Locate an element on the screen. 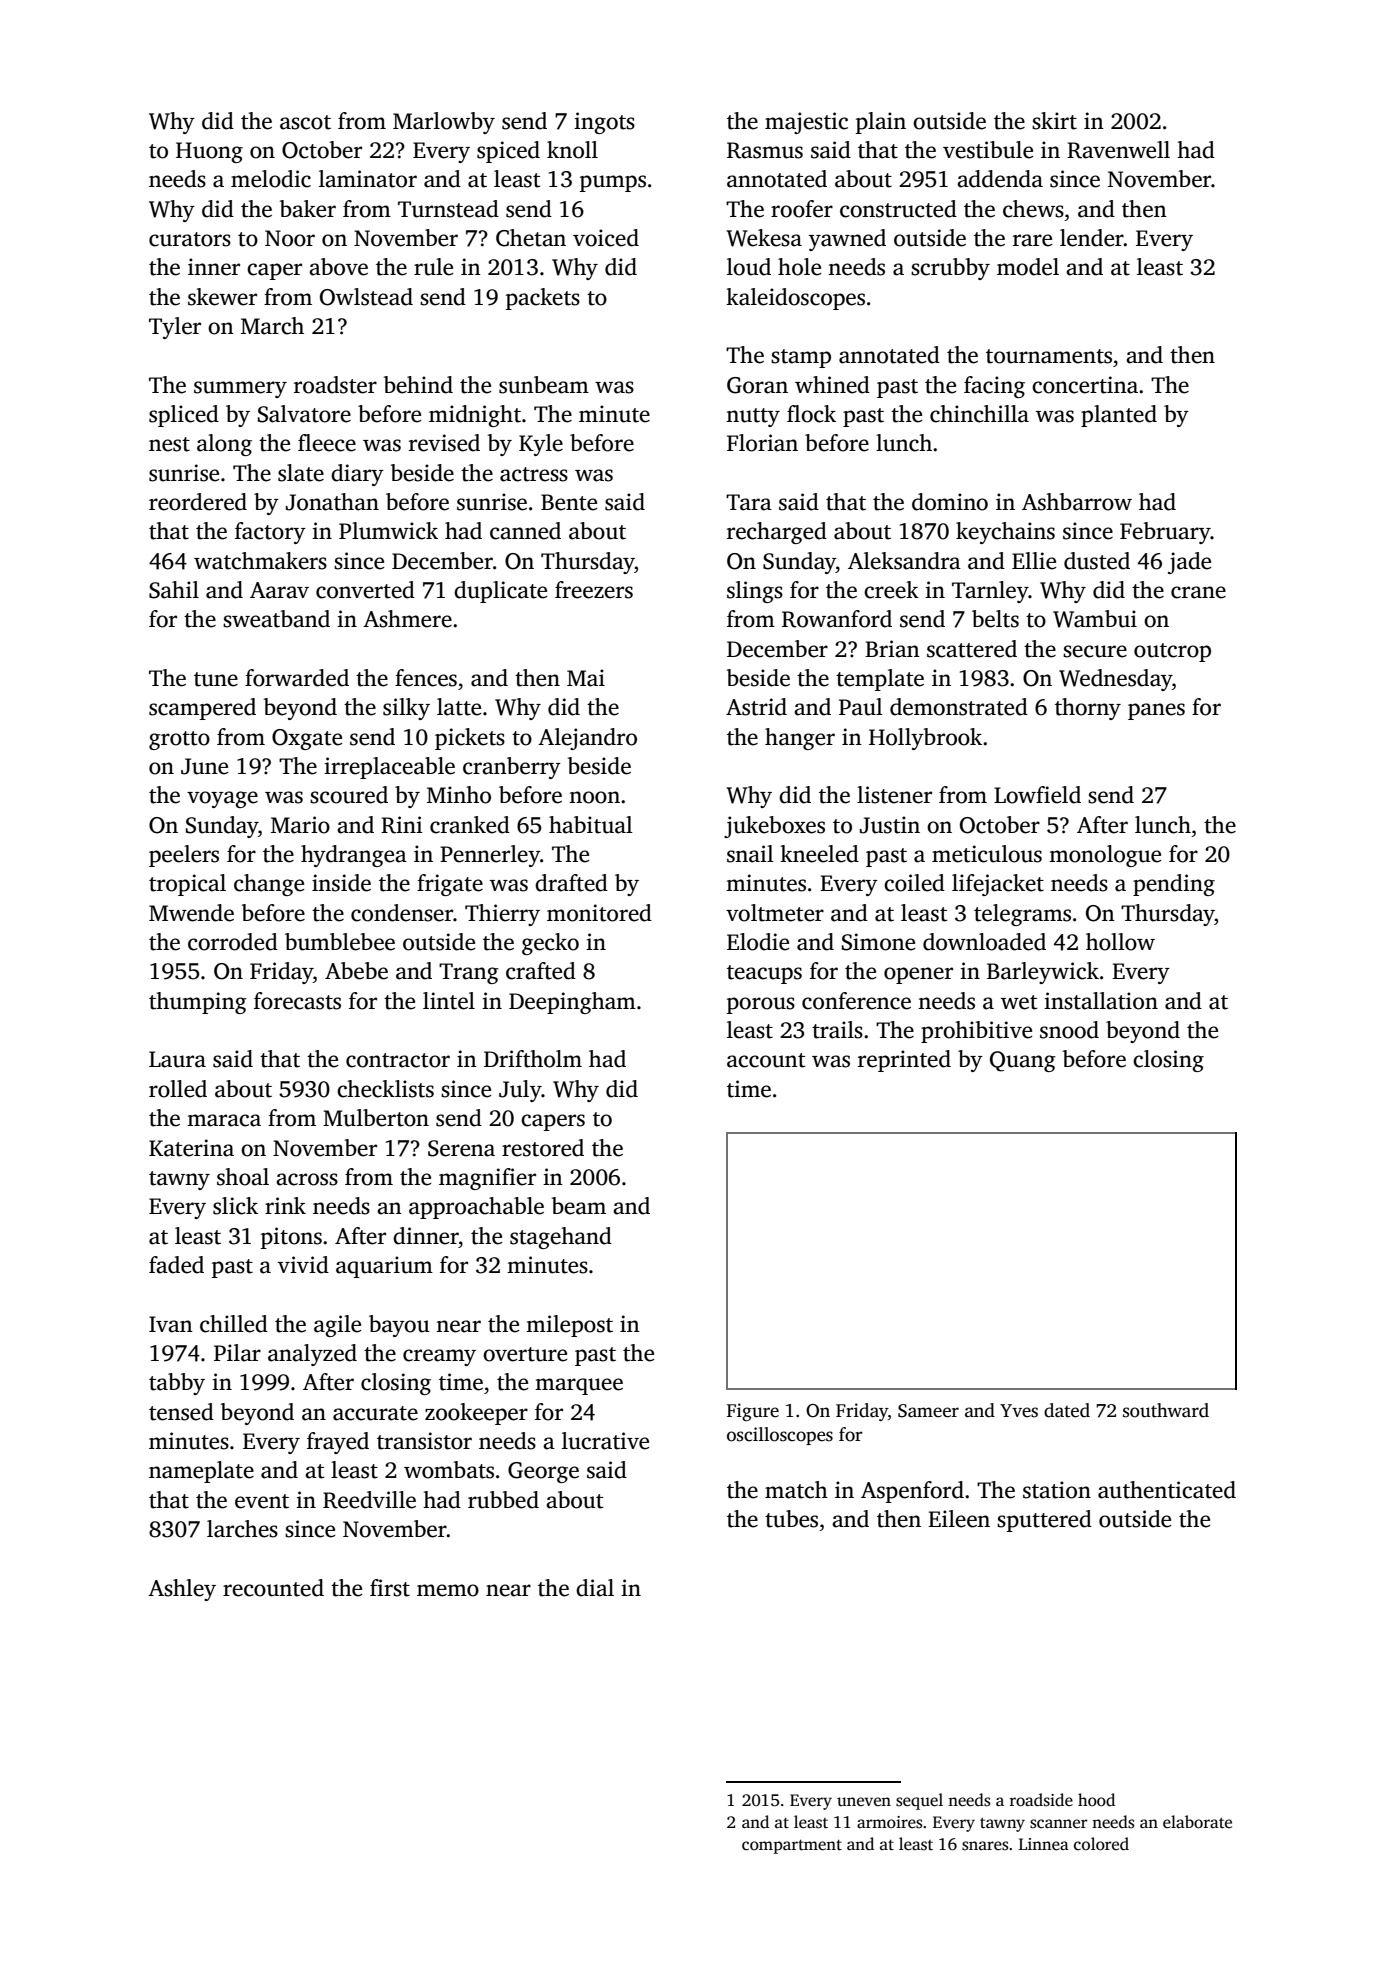 The width and height of the screenshot is (1386, 1969). marquee is located at coordinates (579, 1386).
